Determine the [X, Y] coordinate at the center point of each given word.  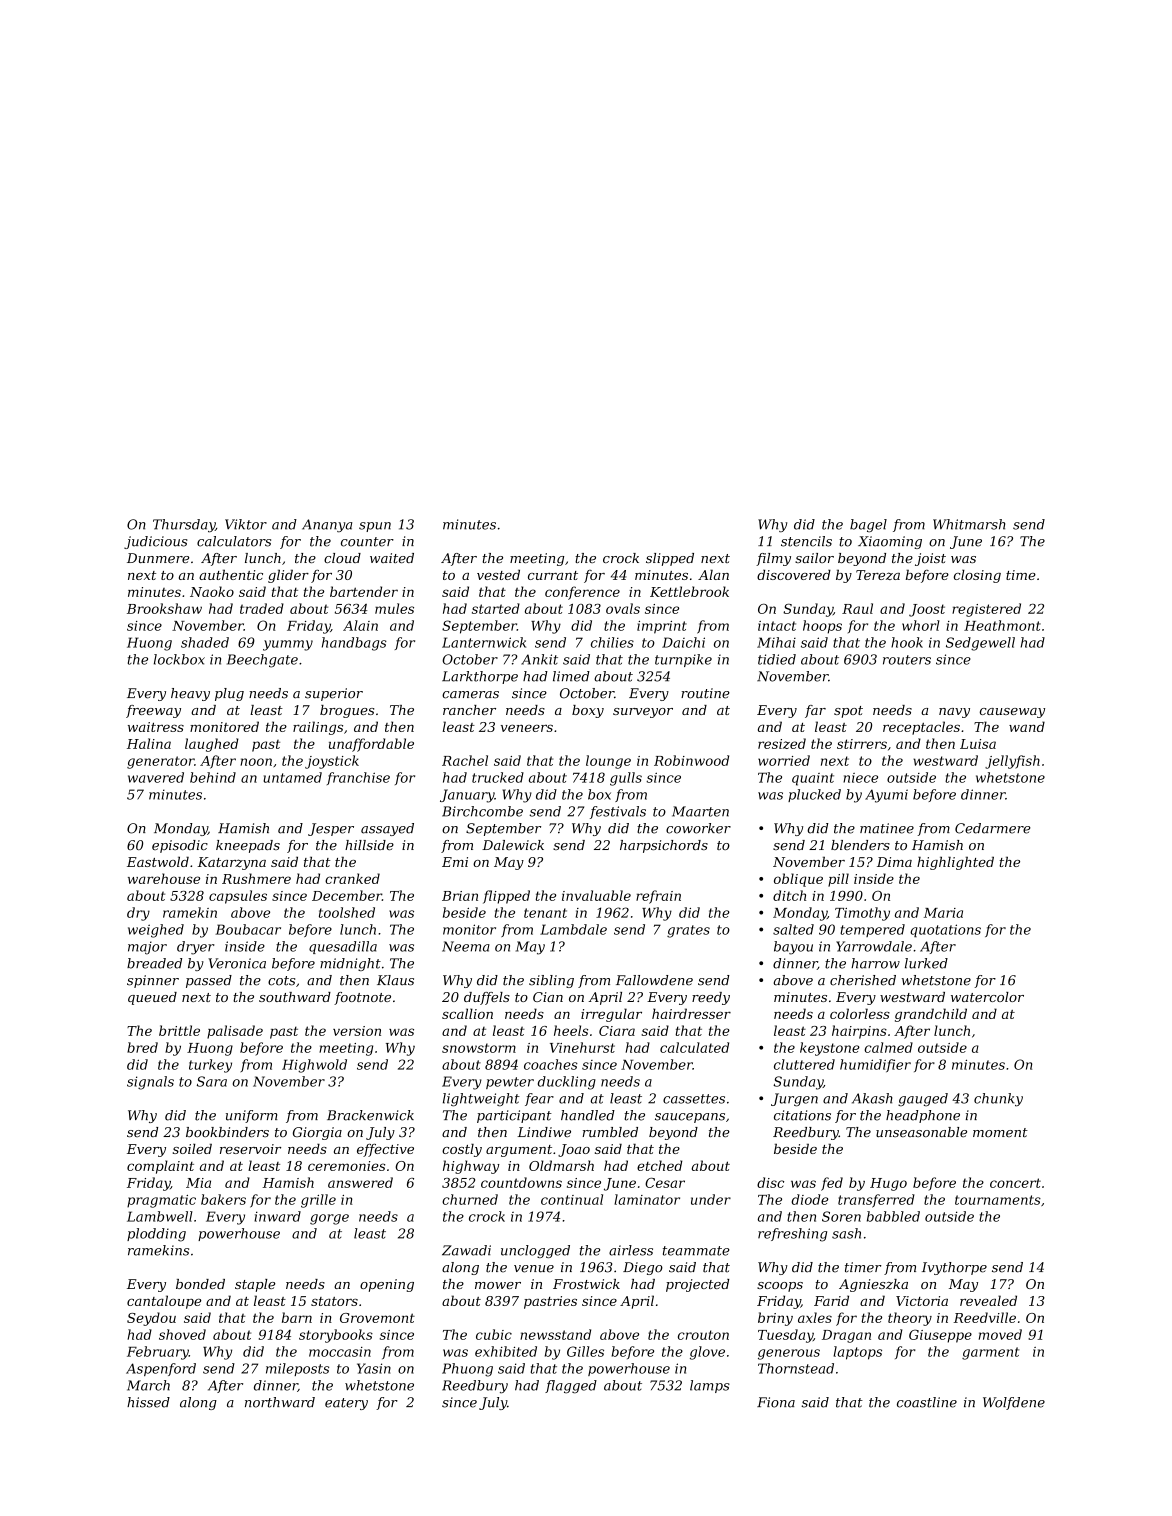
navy [954, 713]
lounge [608, 762]
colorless [860, 1013]
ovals [623, 608]
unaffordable [371, 745]
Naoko [212, 591]
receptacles [921, 728]
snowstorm [479, 1048]
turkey [210, 1066]
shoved [182, 1334]
